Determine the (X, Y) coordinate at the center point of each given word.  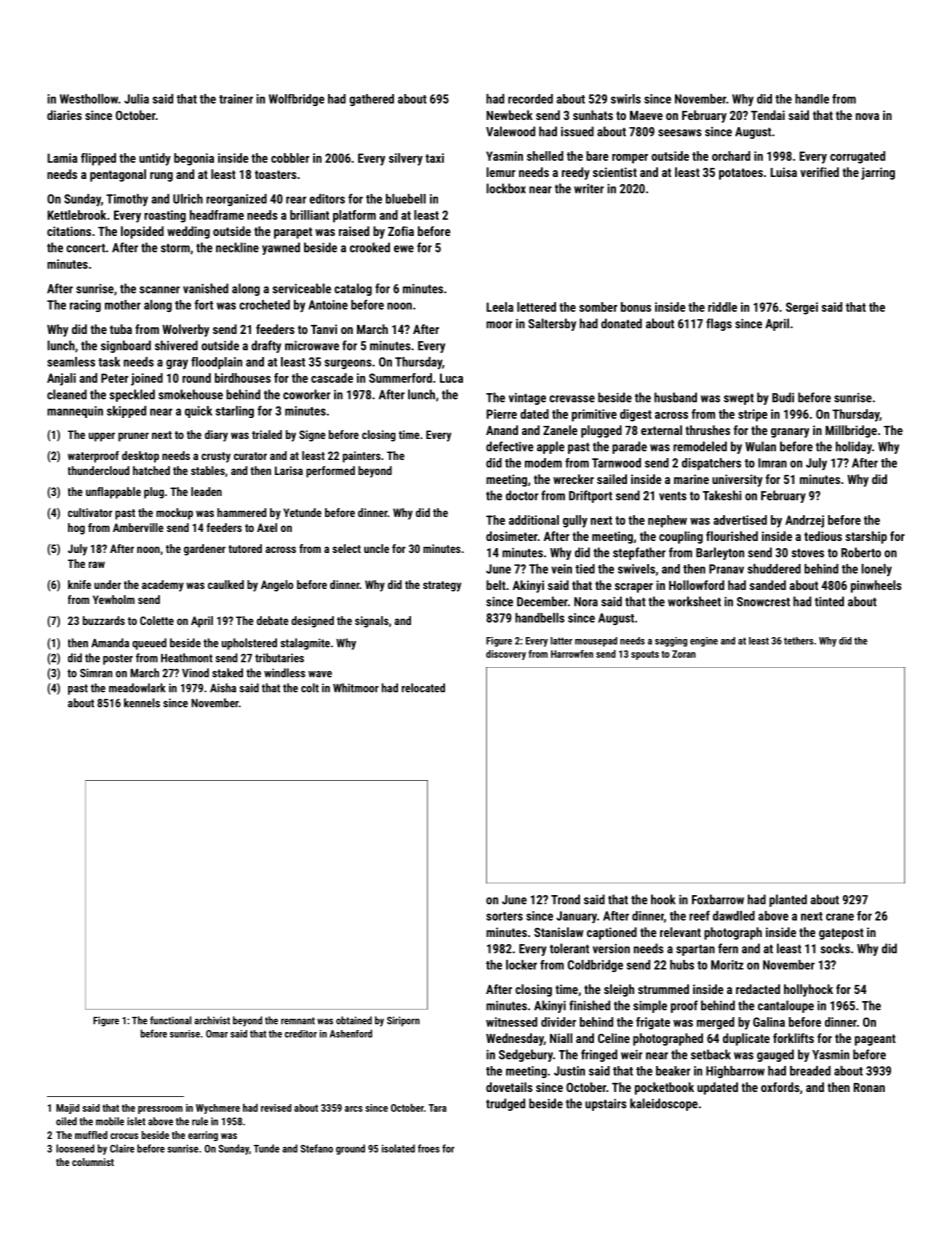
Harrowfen (572, 654)
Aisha (223, 688)
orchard (731, 156)
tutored (245, 548)
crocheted (264, 305)
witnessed (511, 1022)
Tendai (768, 115)
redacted (758, 989)
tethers (798, 641)
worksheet (694, 601)
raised (354, 231)
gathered (371, 100)
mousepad (596, 642)
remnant (298, 1021)
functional (171, 1020)
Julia (136, 99)
